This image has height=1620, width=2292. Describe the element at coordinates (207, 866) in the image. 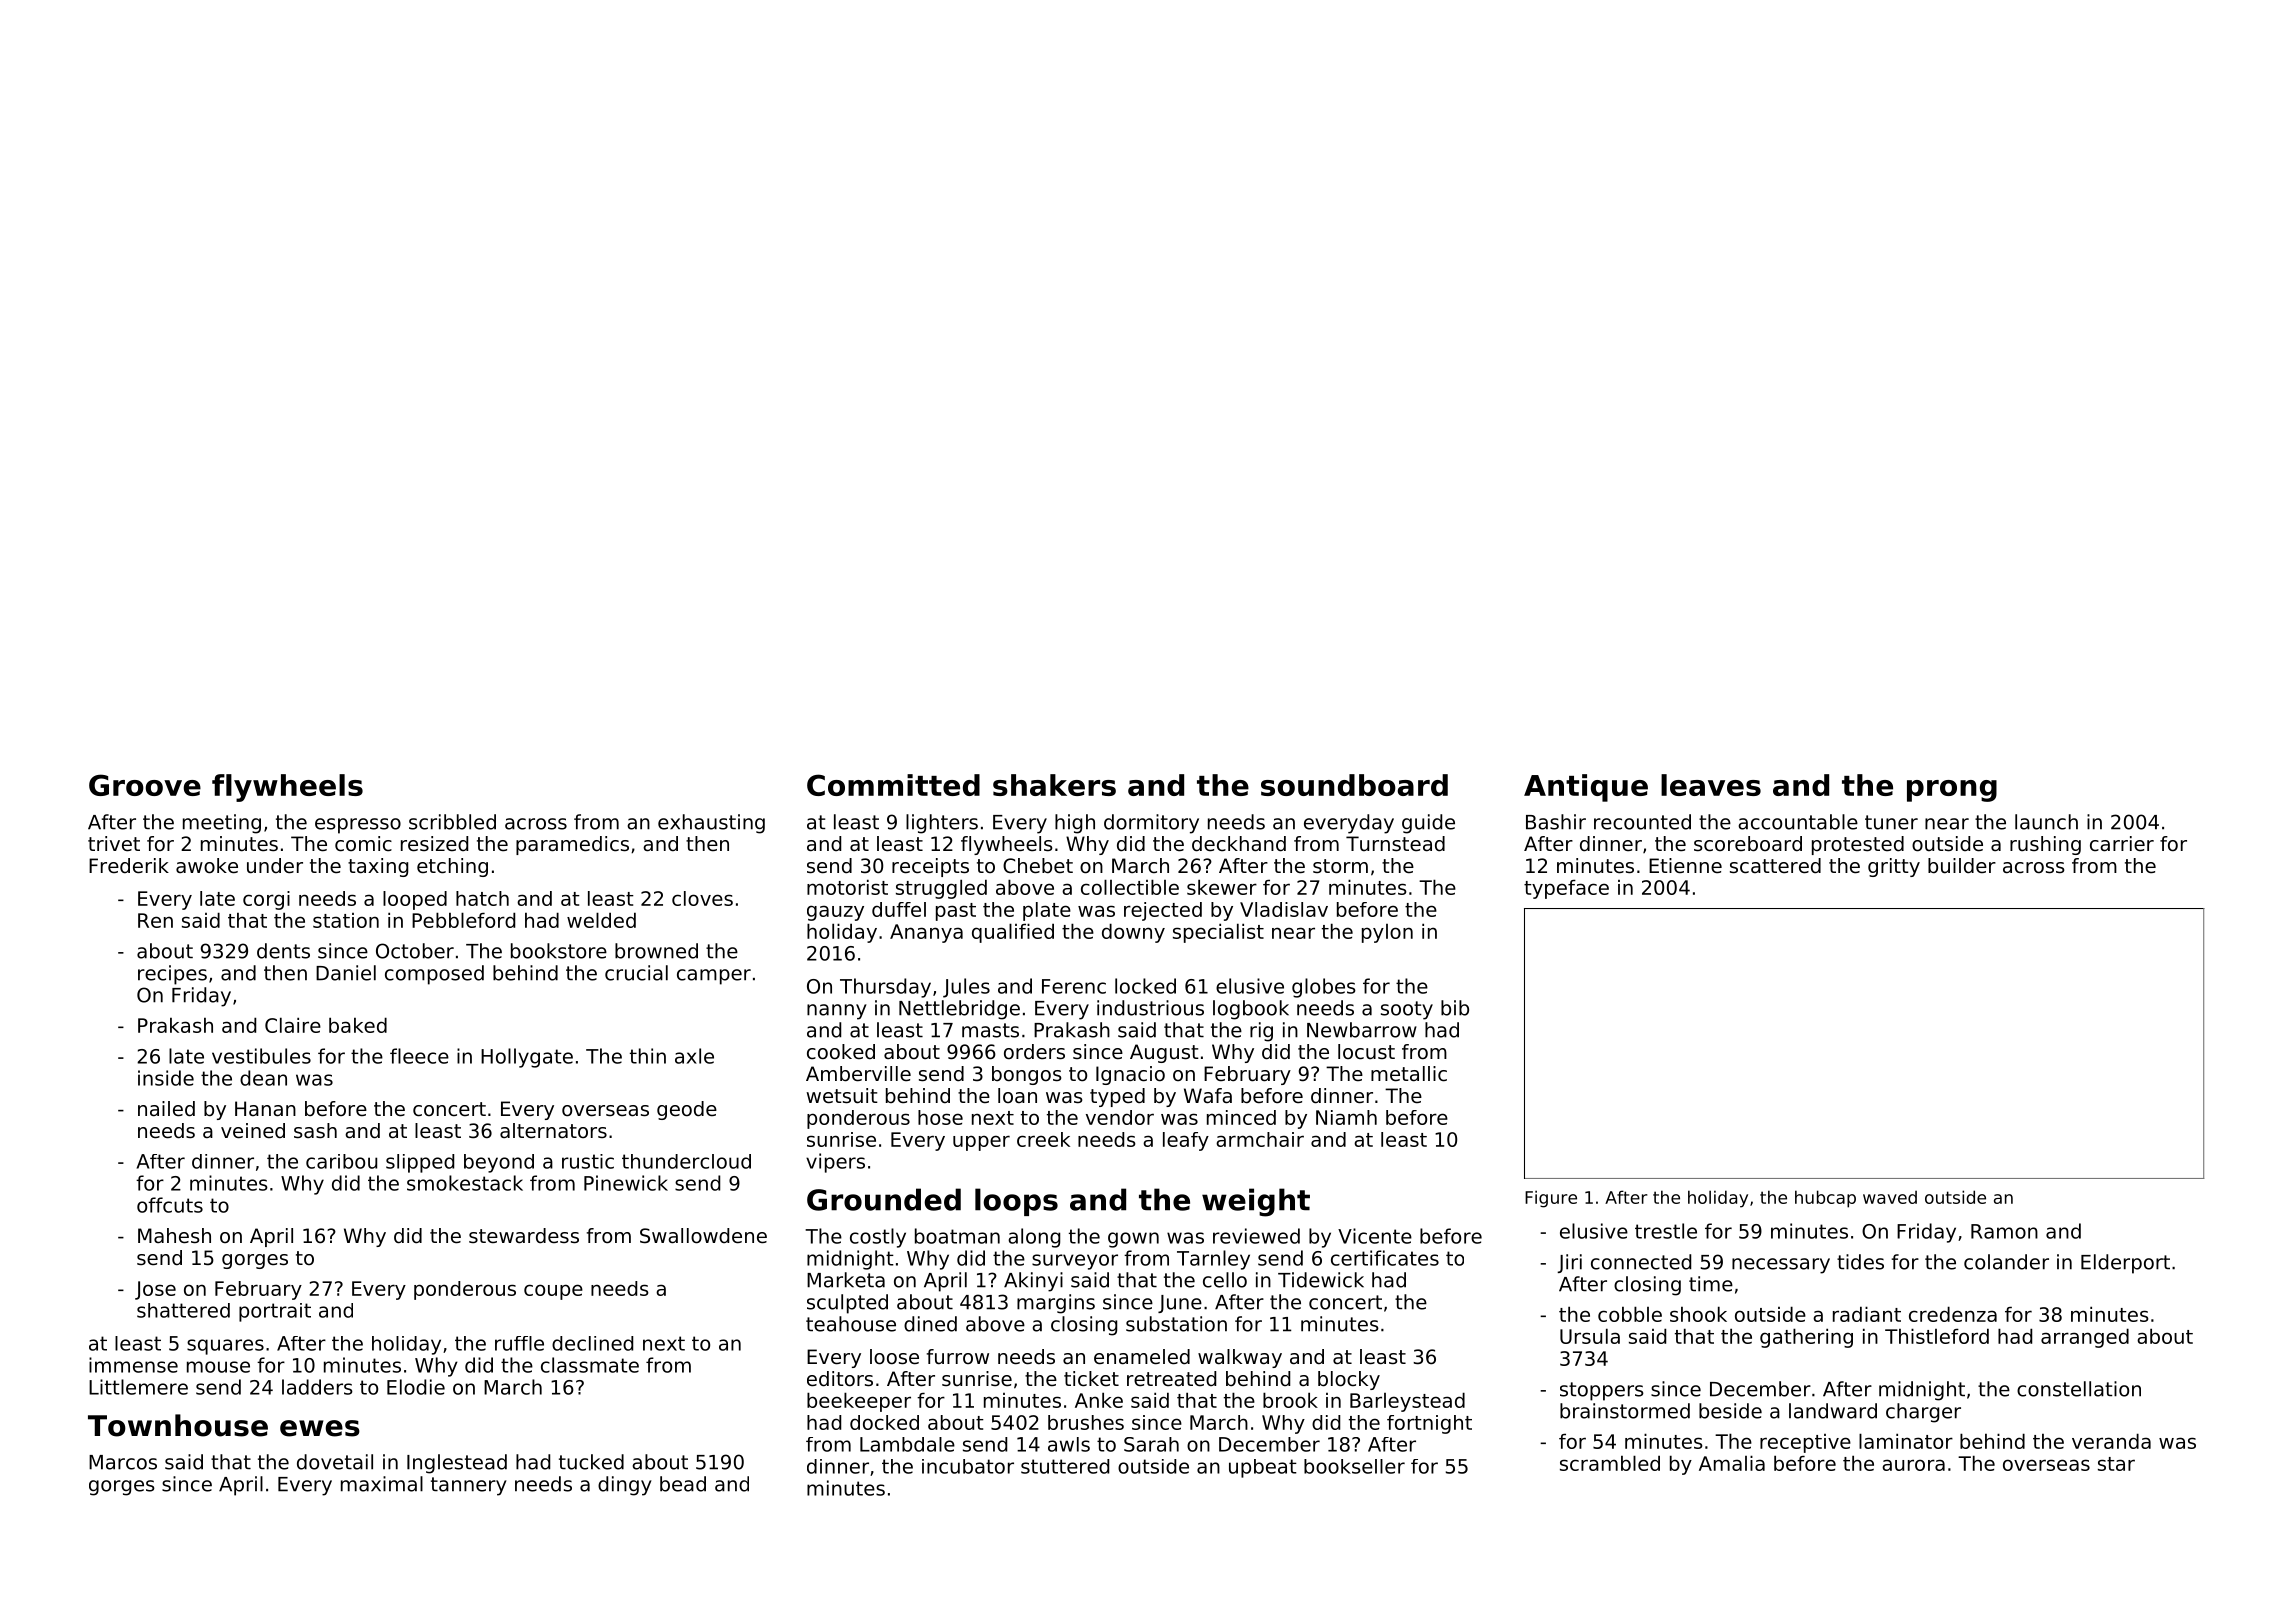

I see `awoke` at that location.
